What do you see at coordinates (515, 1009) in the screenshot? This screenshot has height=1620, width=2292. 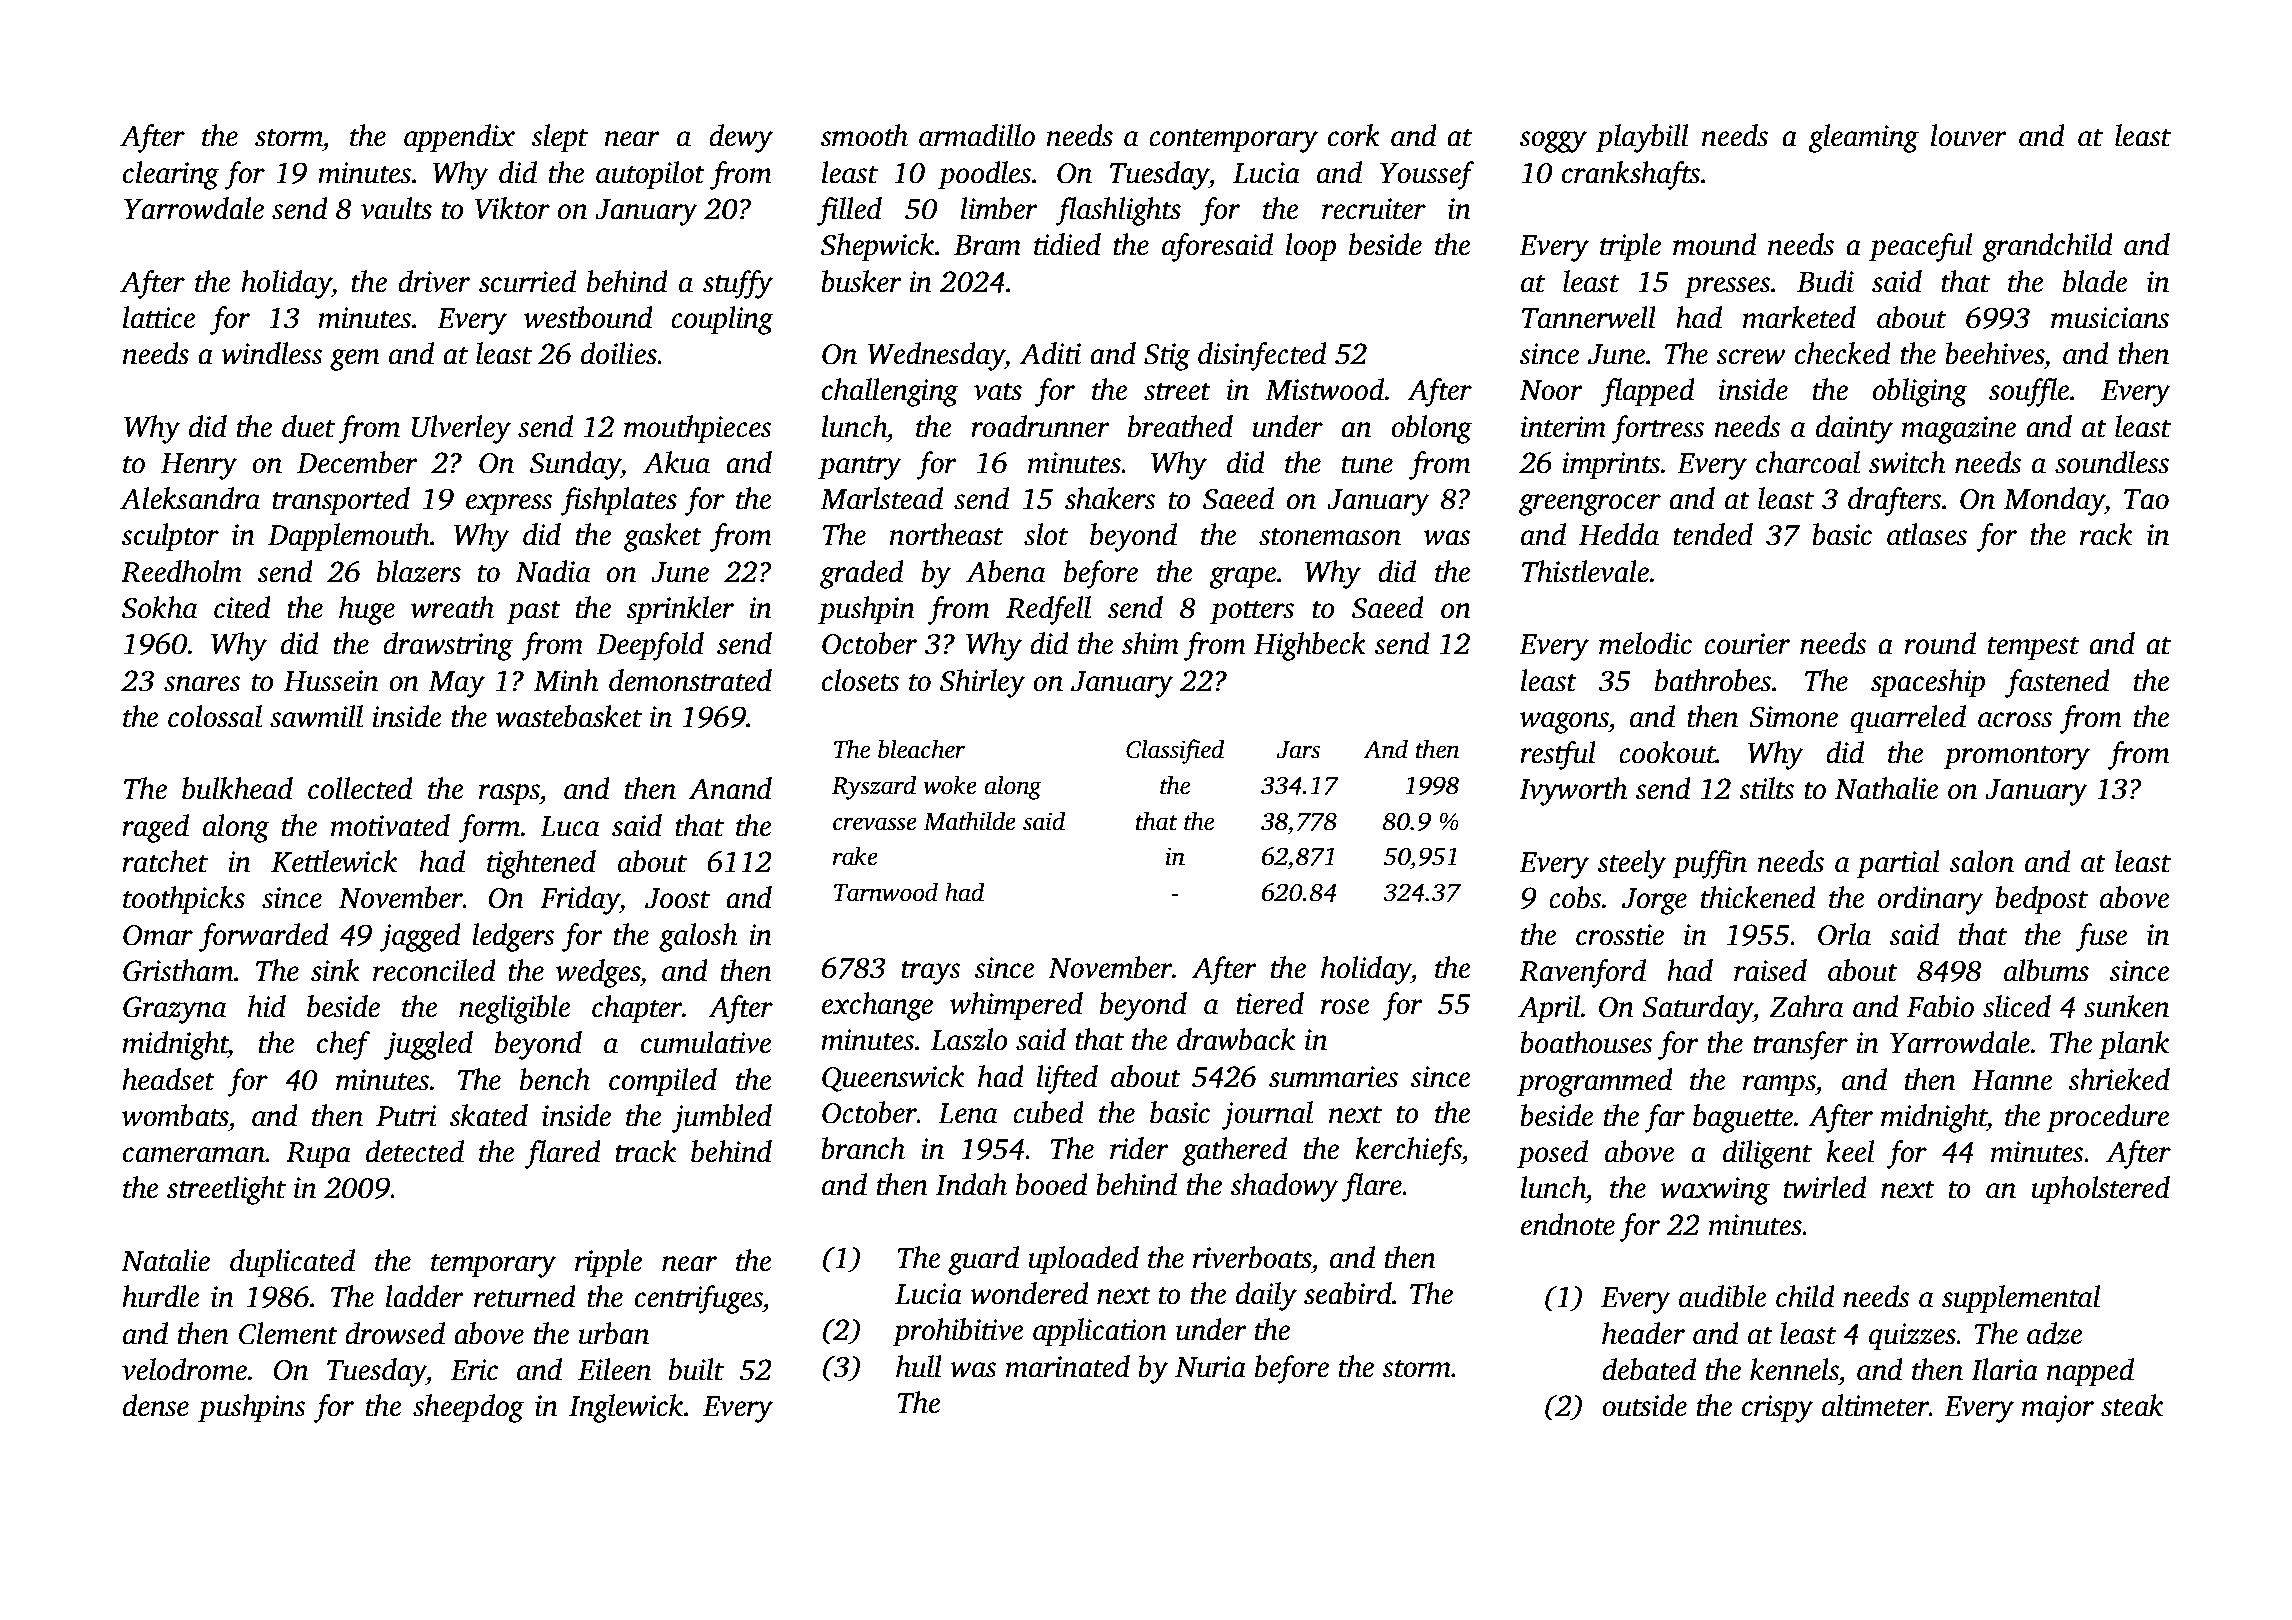 I see `negligible` at bounding box center [515, 1009].
